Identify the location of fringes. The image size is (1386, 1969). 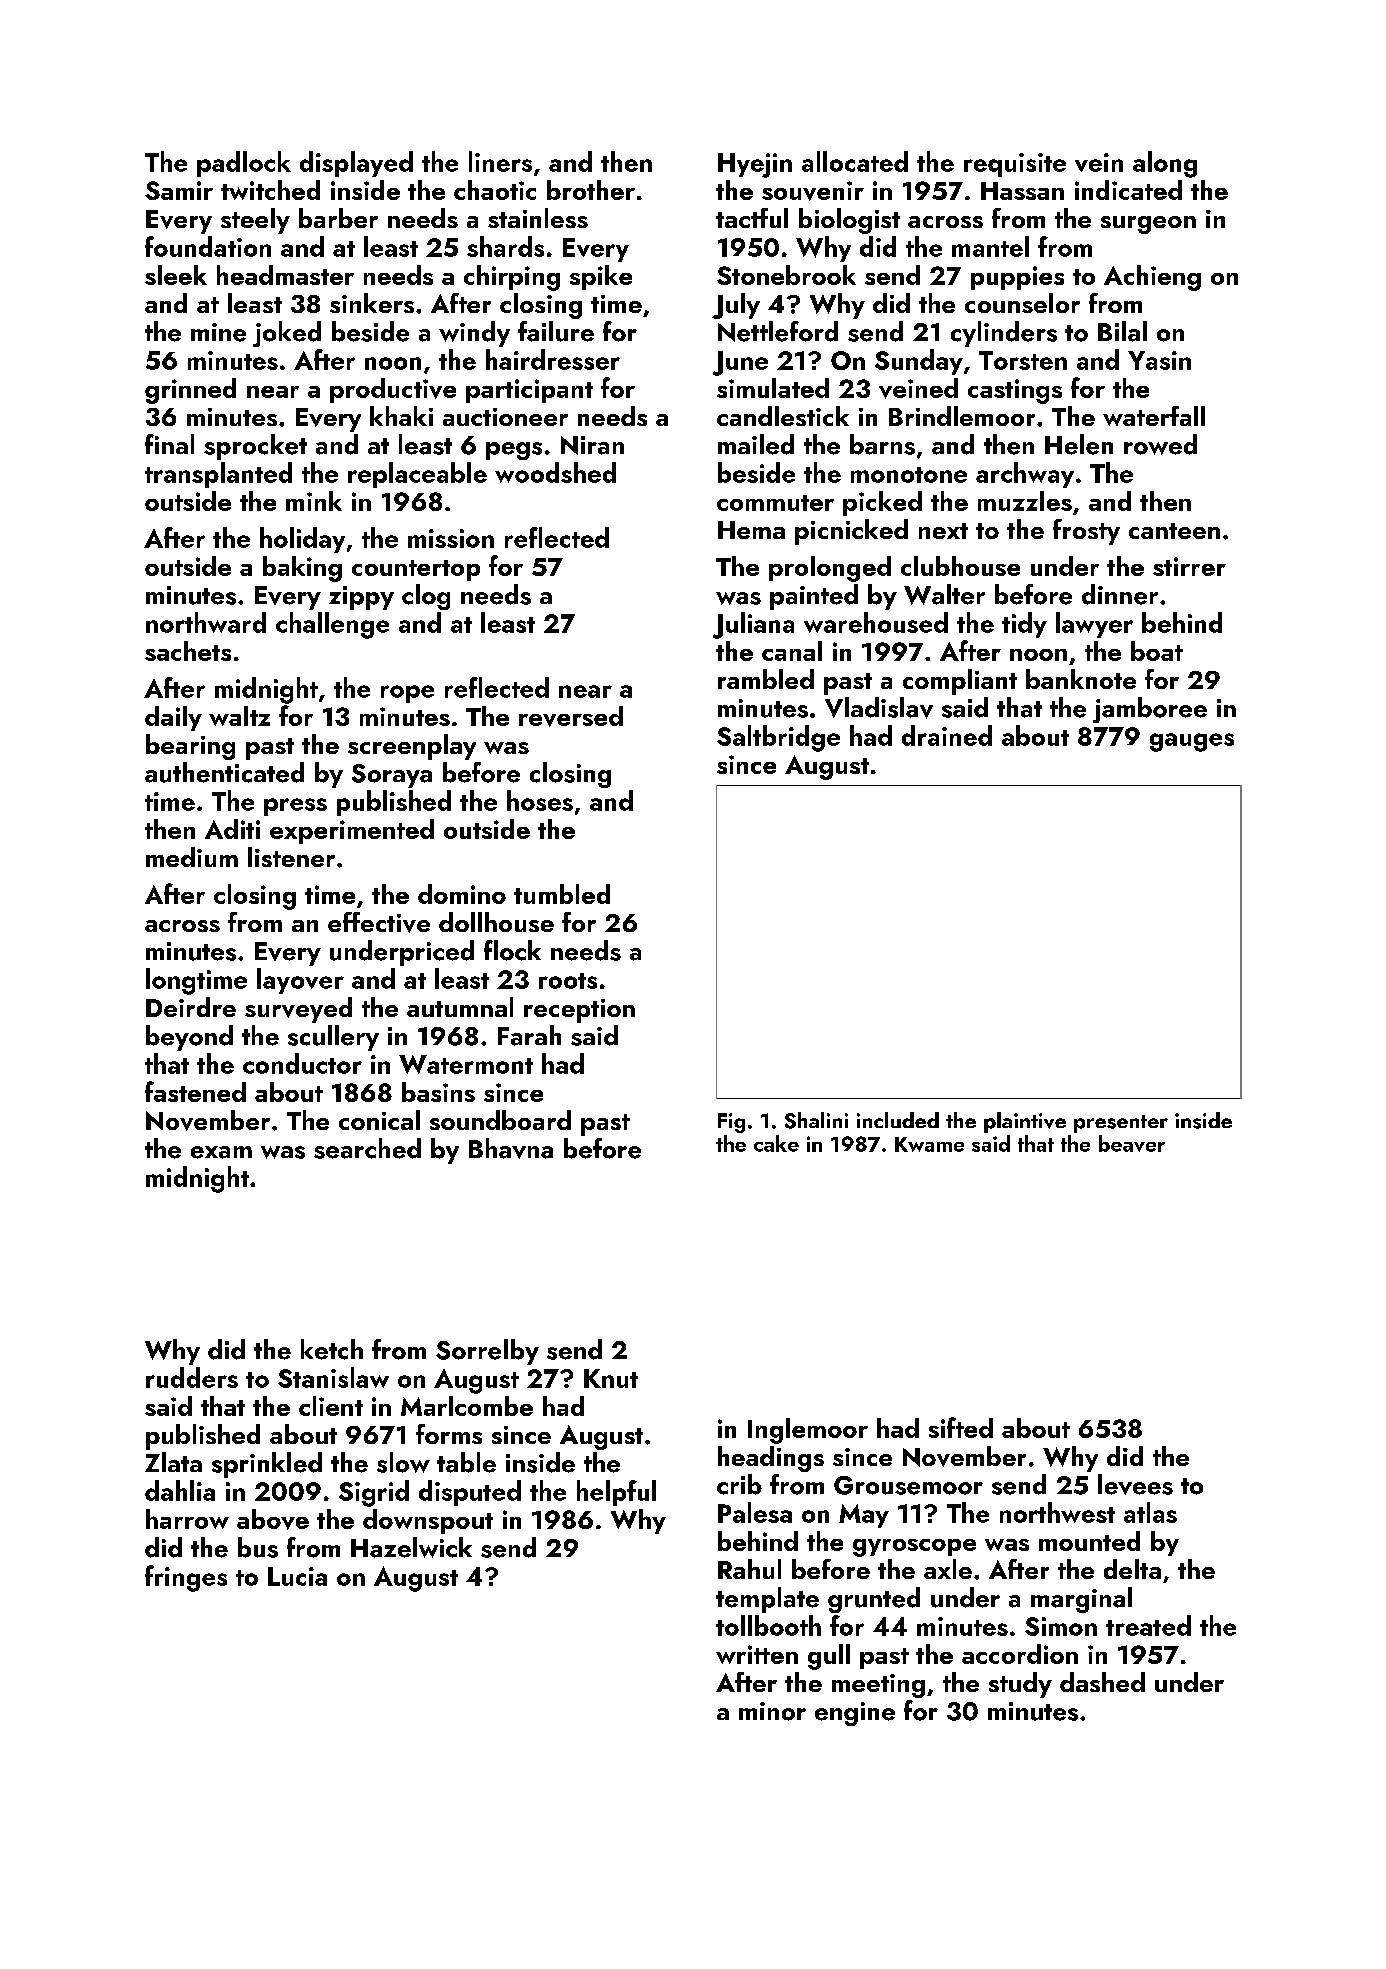
(186, 1578).
